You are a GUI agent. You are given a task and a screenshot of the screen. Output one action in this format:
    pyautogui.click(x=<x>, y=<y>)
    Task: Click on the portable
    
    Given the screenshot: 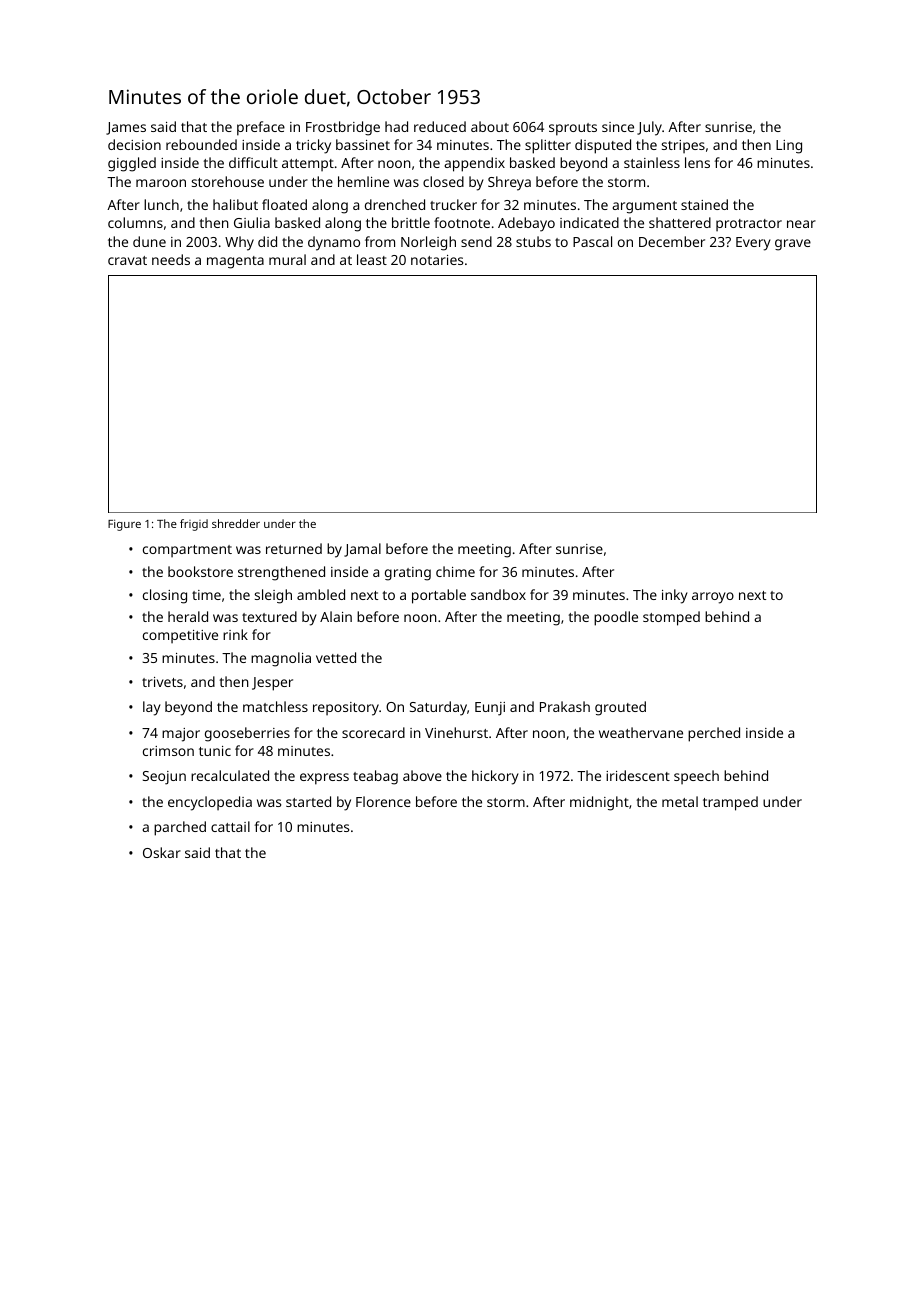 What is the action you would take?
    pyautogui.click(x=439, y=596)
